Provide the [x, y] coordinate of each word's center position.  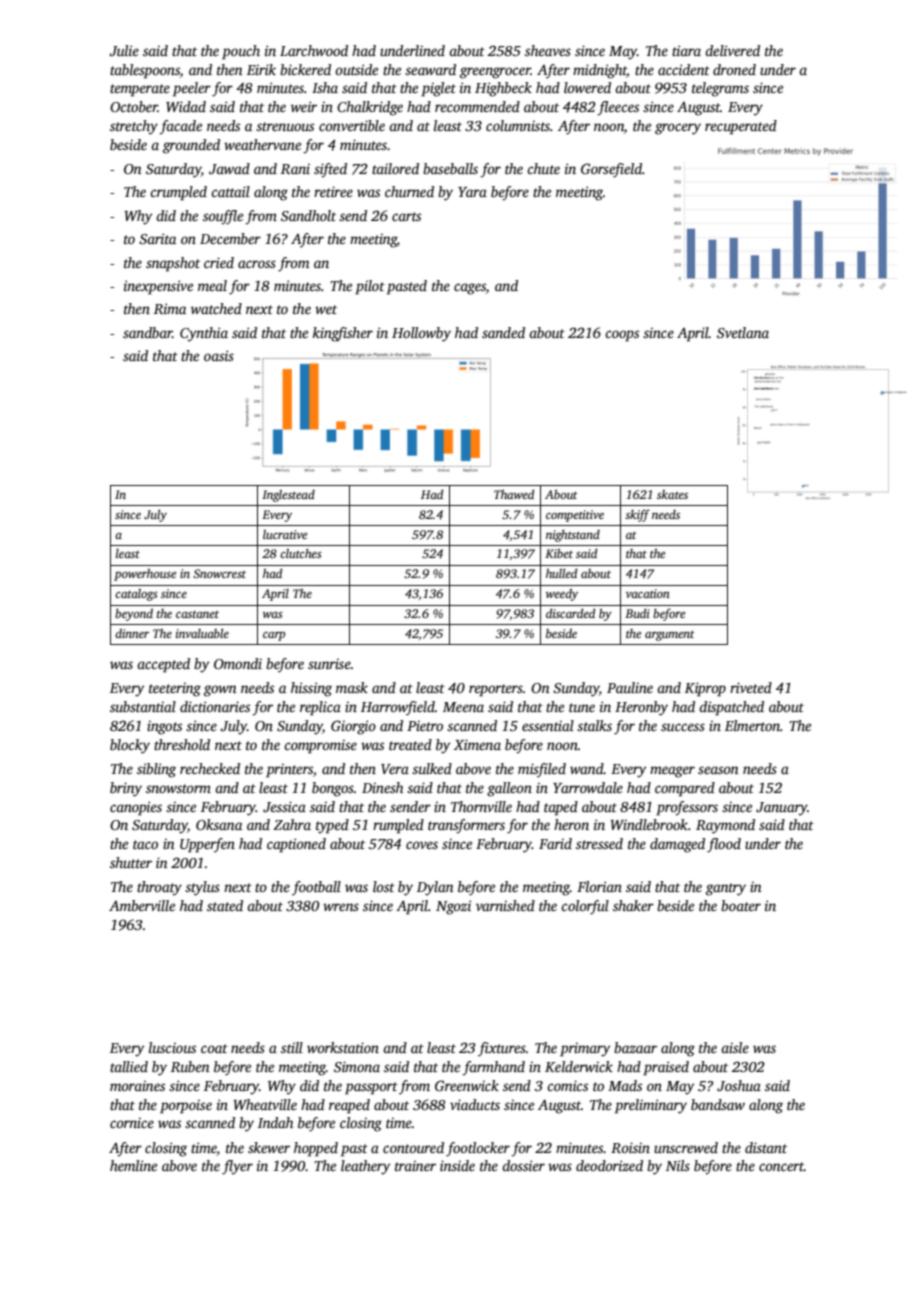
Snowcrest [219, 573]
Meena [463, 707]
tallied [129, 1066]
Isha [325, 87]
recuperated [741, 127]
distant [766, 1147]
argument [670, 636]
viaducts [475, 1104]
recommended [477, 106]
